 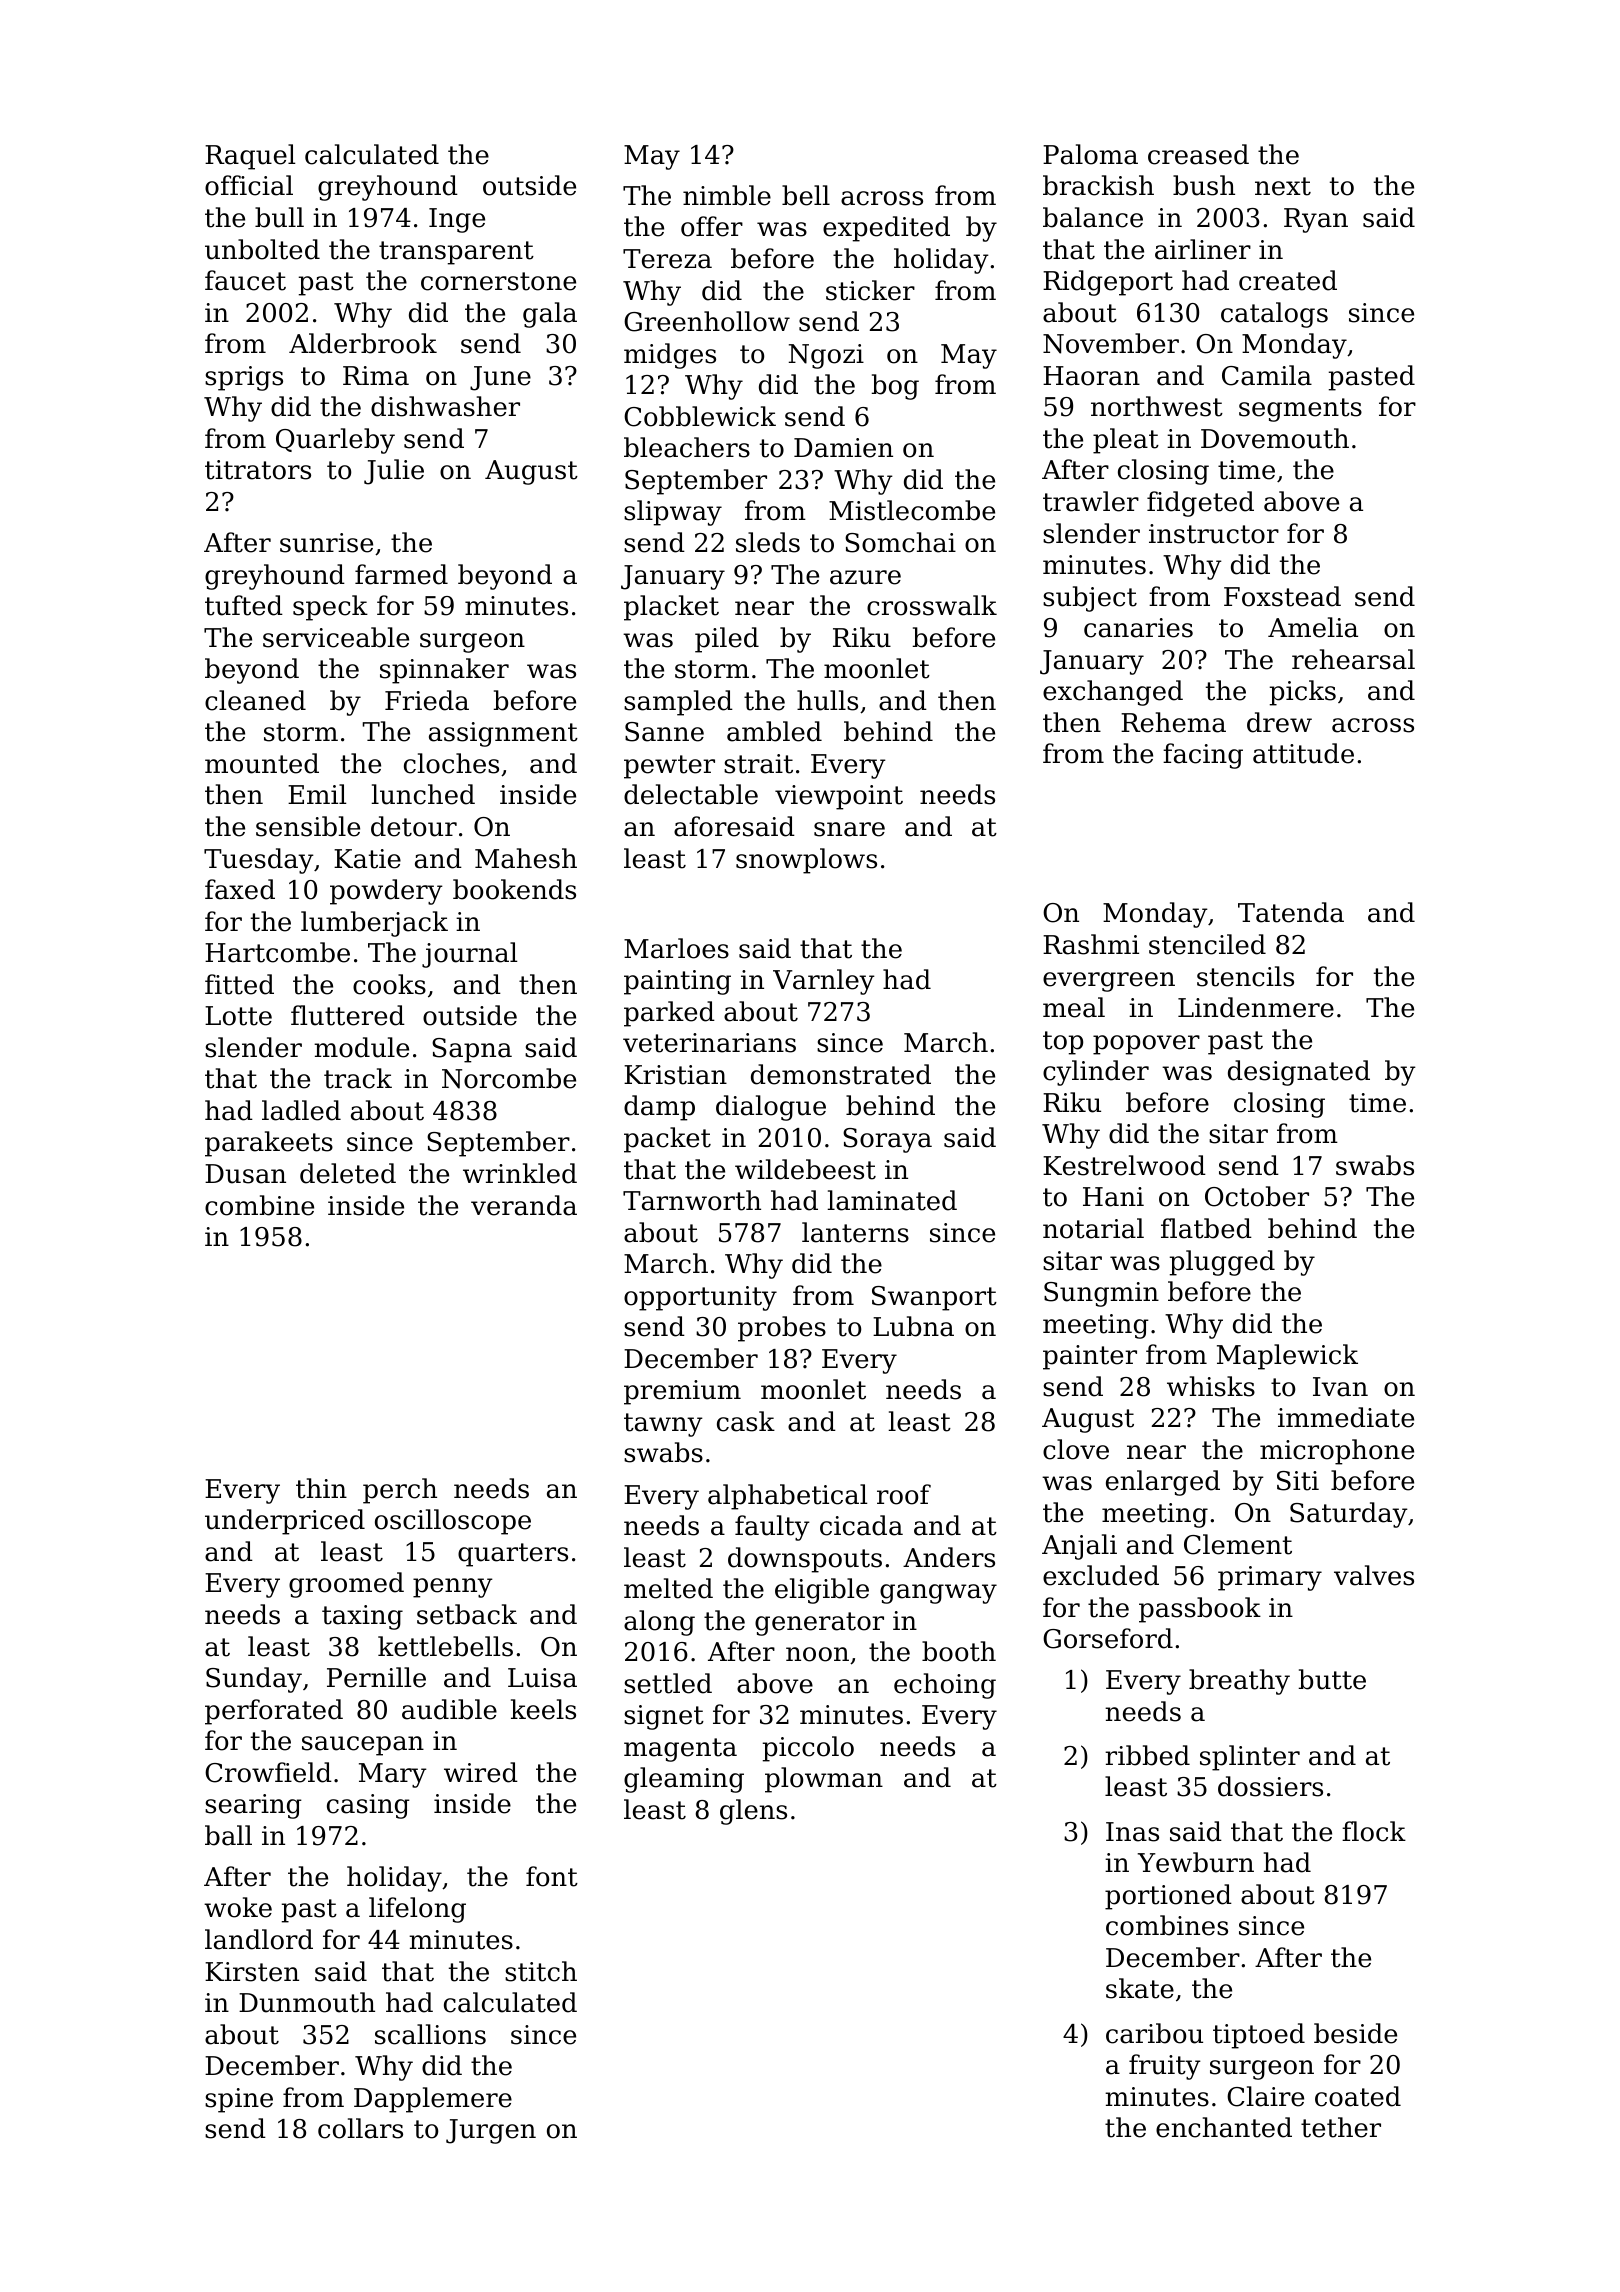 I want to click on snowplows, so click(x=806, y=861).
